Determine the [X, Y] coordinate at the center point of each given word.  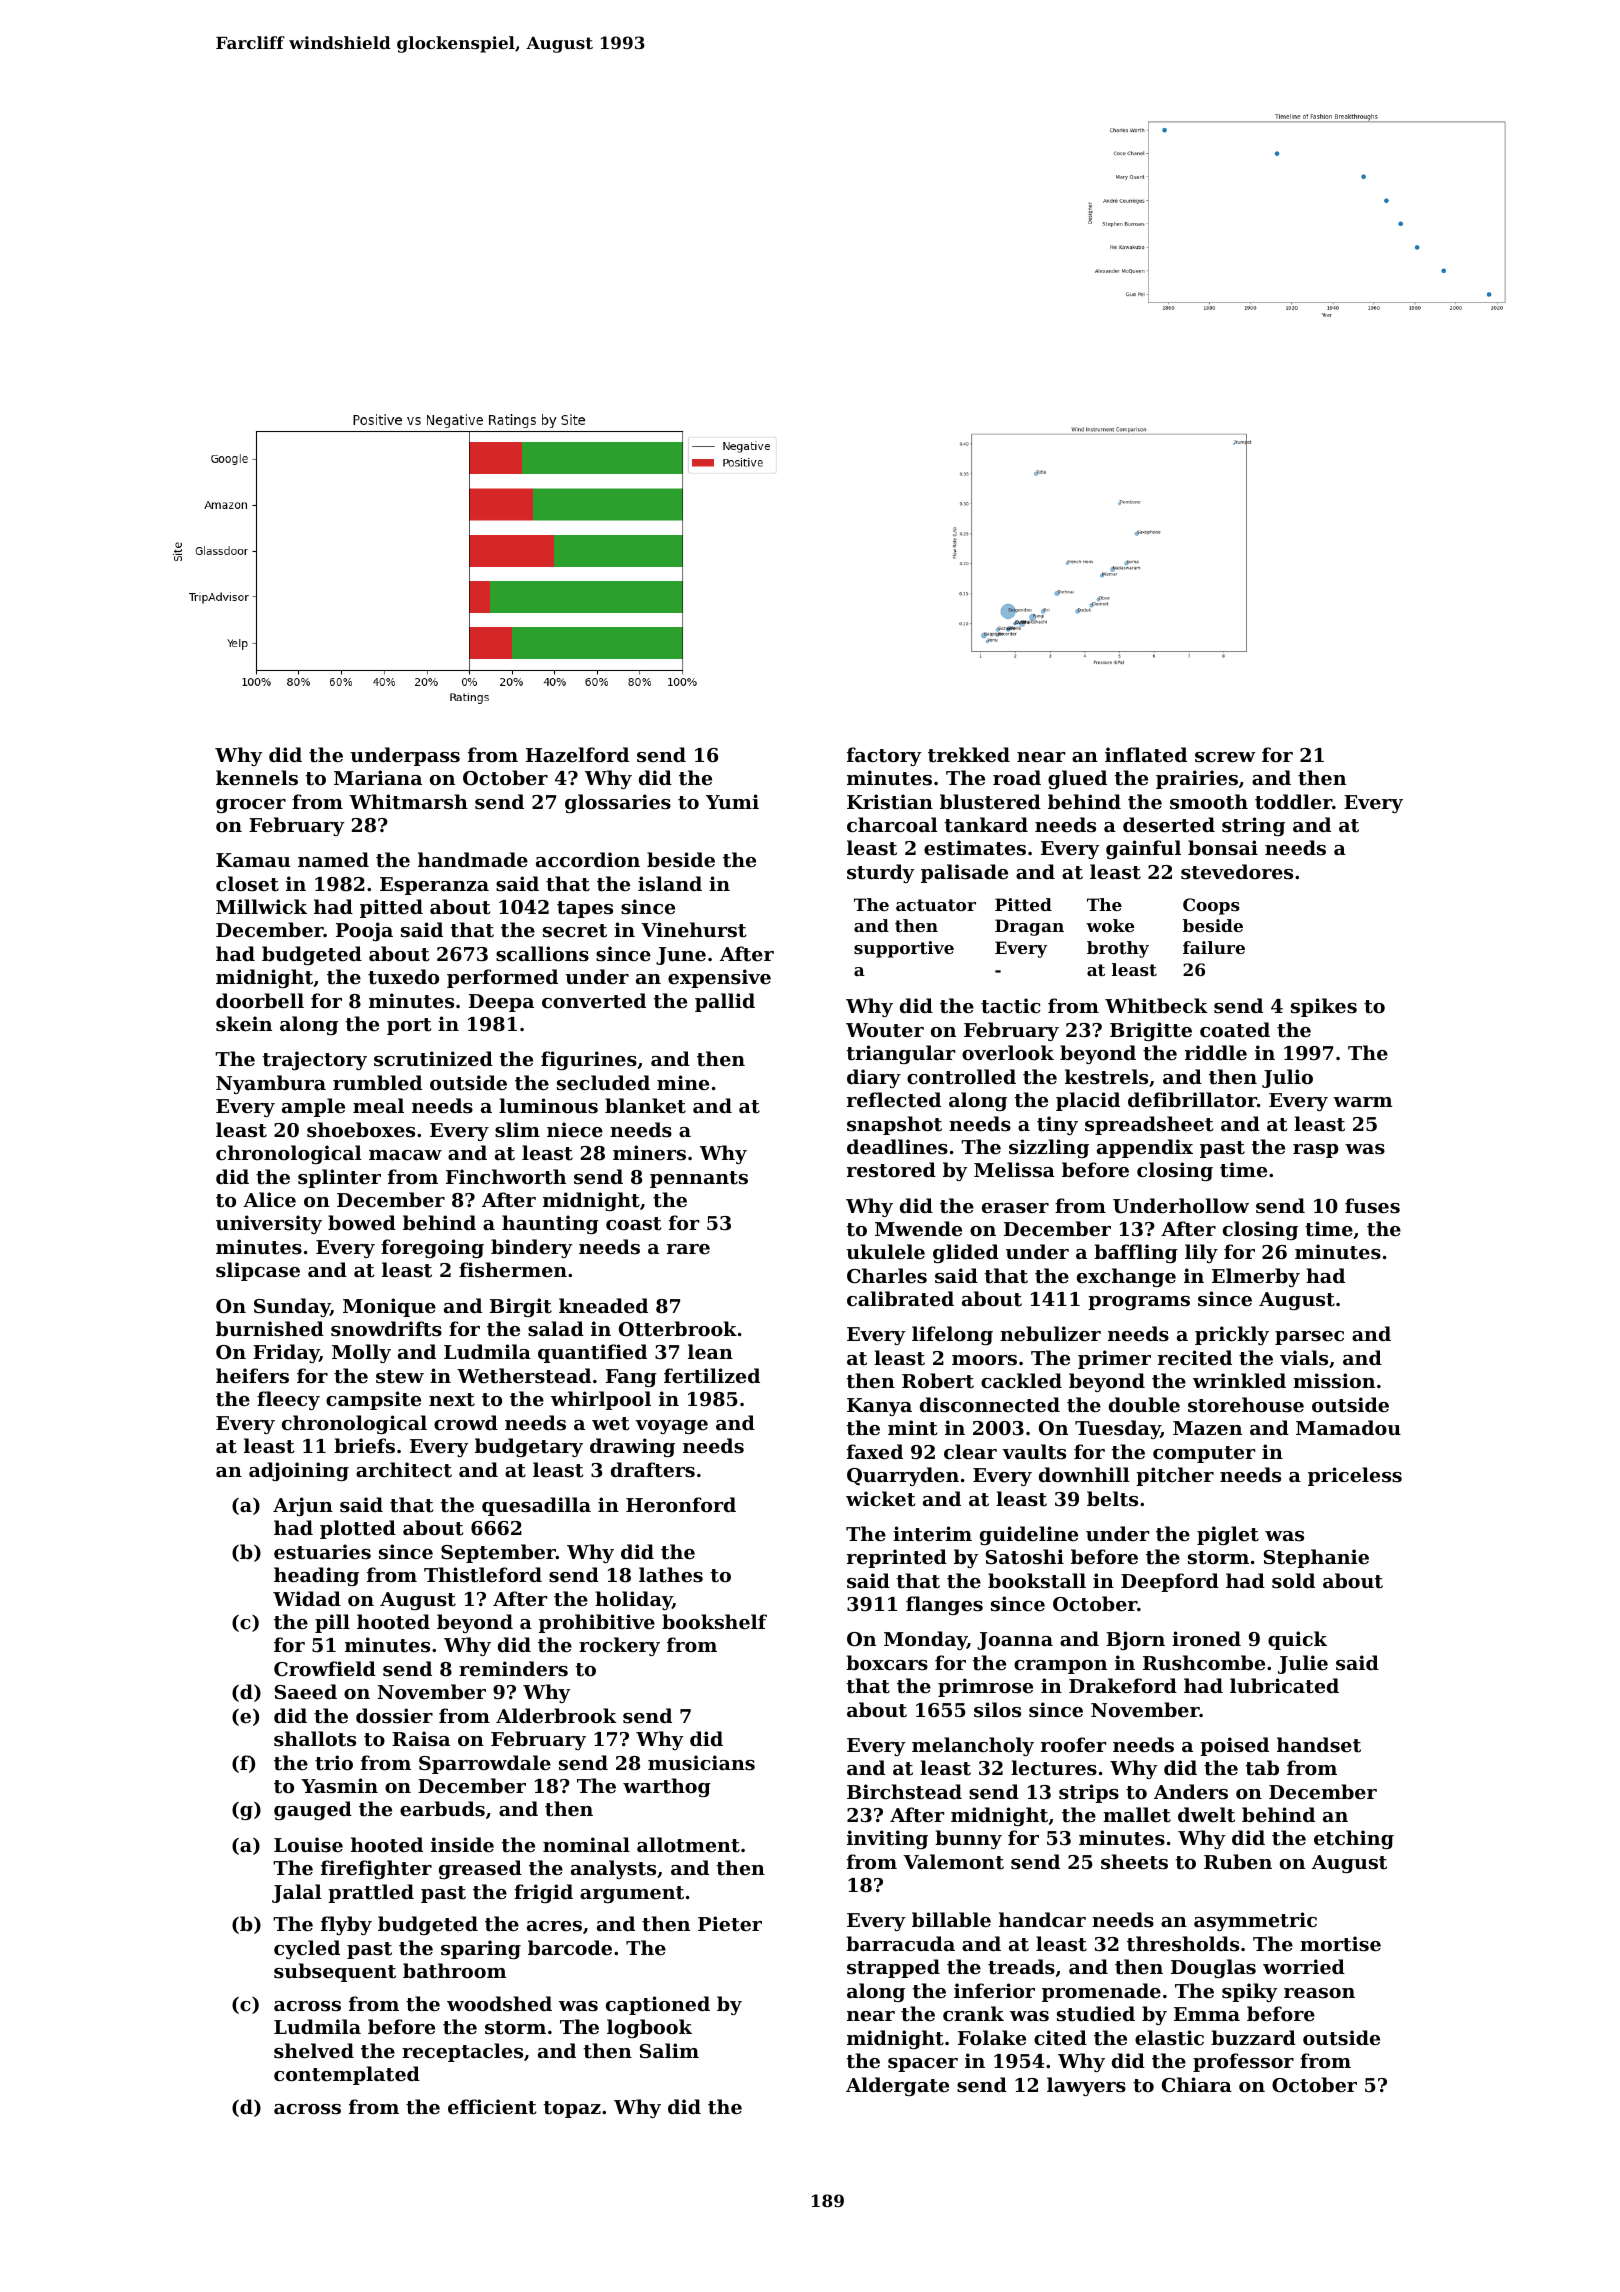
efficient [492, 2106]
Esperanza [434, 886]
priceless [1355, 1476]
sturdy [881, 873]
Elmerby [1256, 1277]
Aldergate [897, 2086]
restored [891, 1170]
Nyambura [271, 1084]
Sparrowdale [485, 1764]
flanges [944, 1605]
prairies [1197, 779]
